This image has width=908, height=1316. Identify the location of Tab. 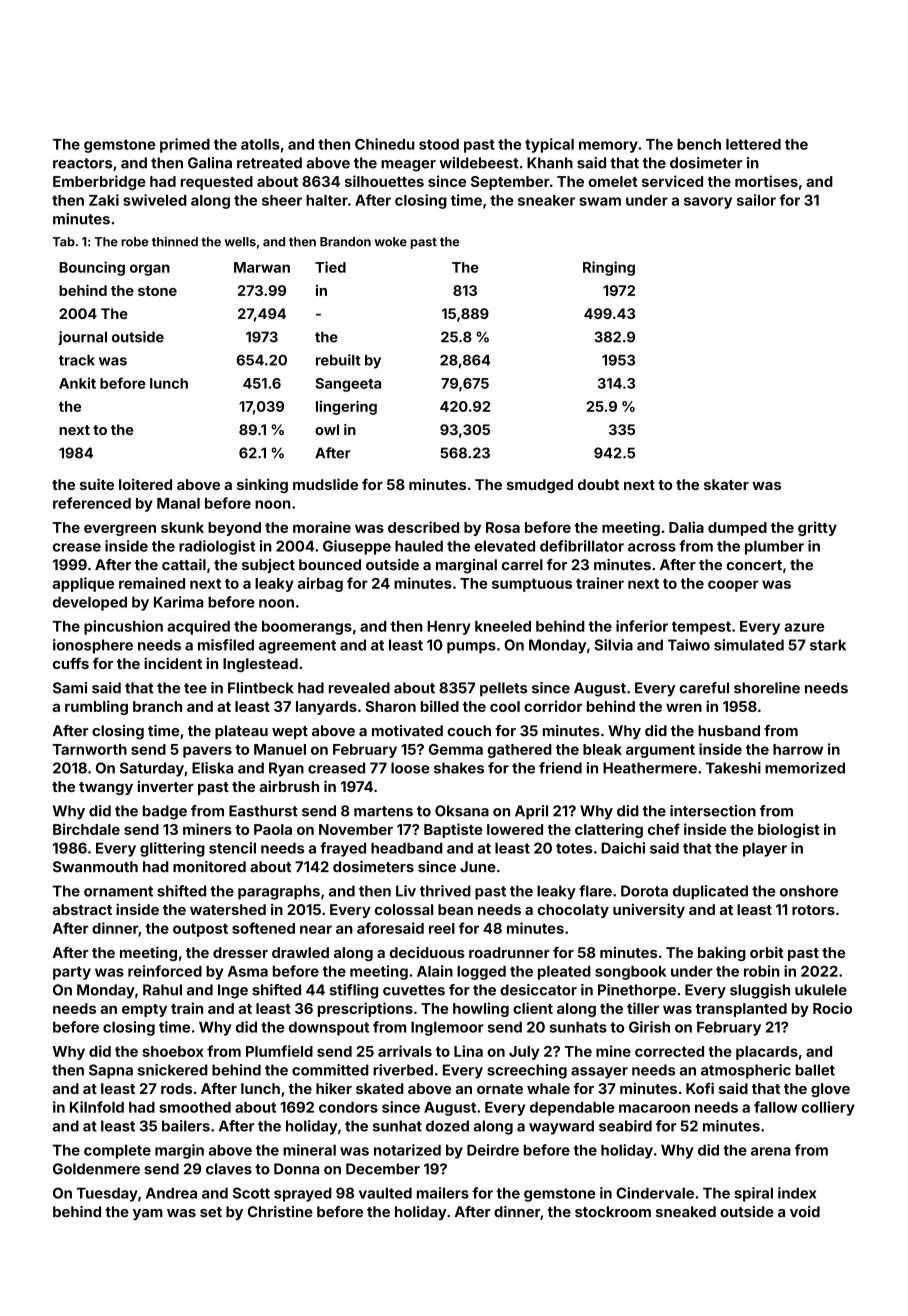
(63, 242).
